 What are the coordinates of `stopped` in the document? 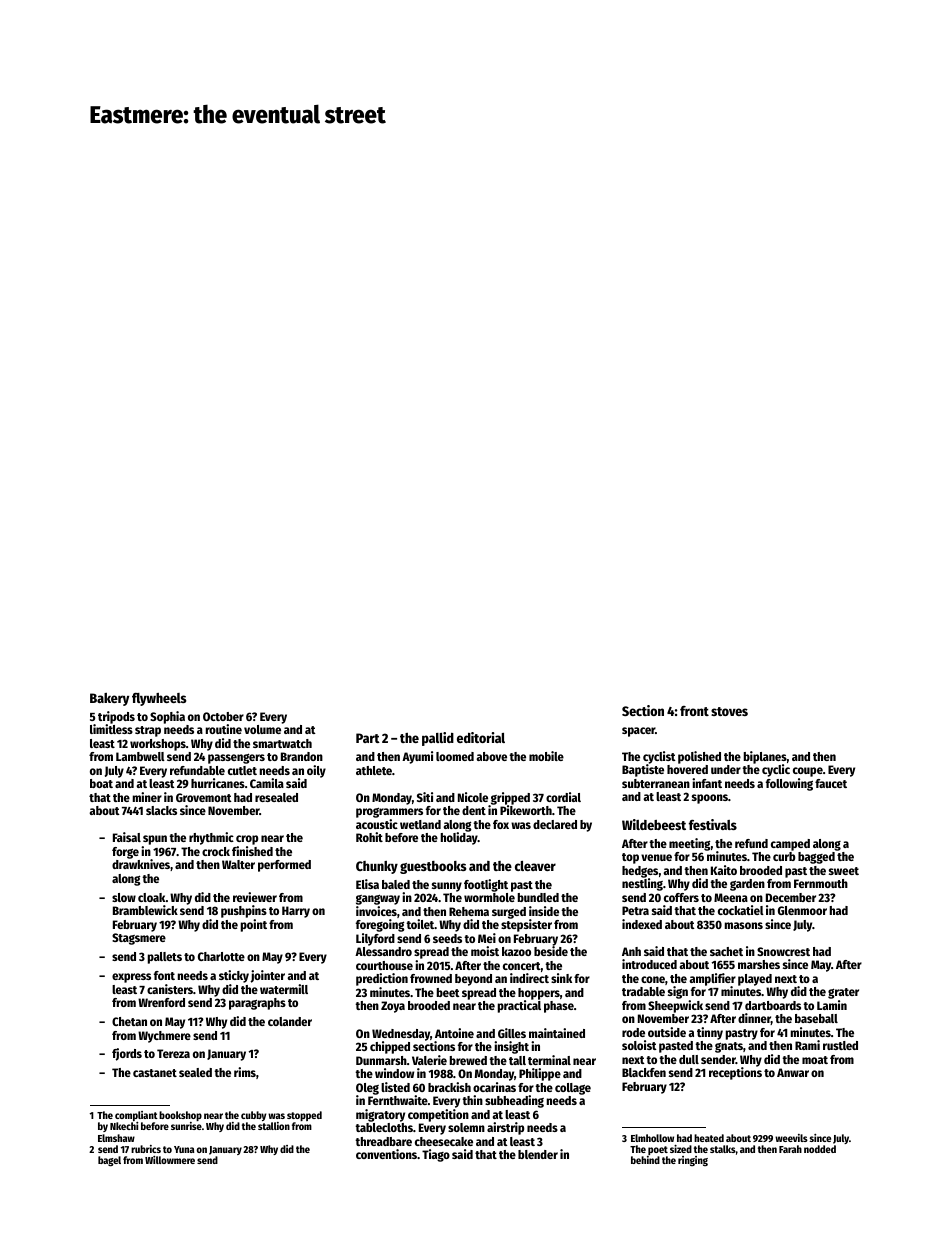 It's located at (304, 1116).
